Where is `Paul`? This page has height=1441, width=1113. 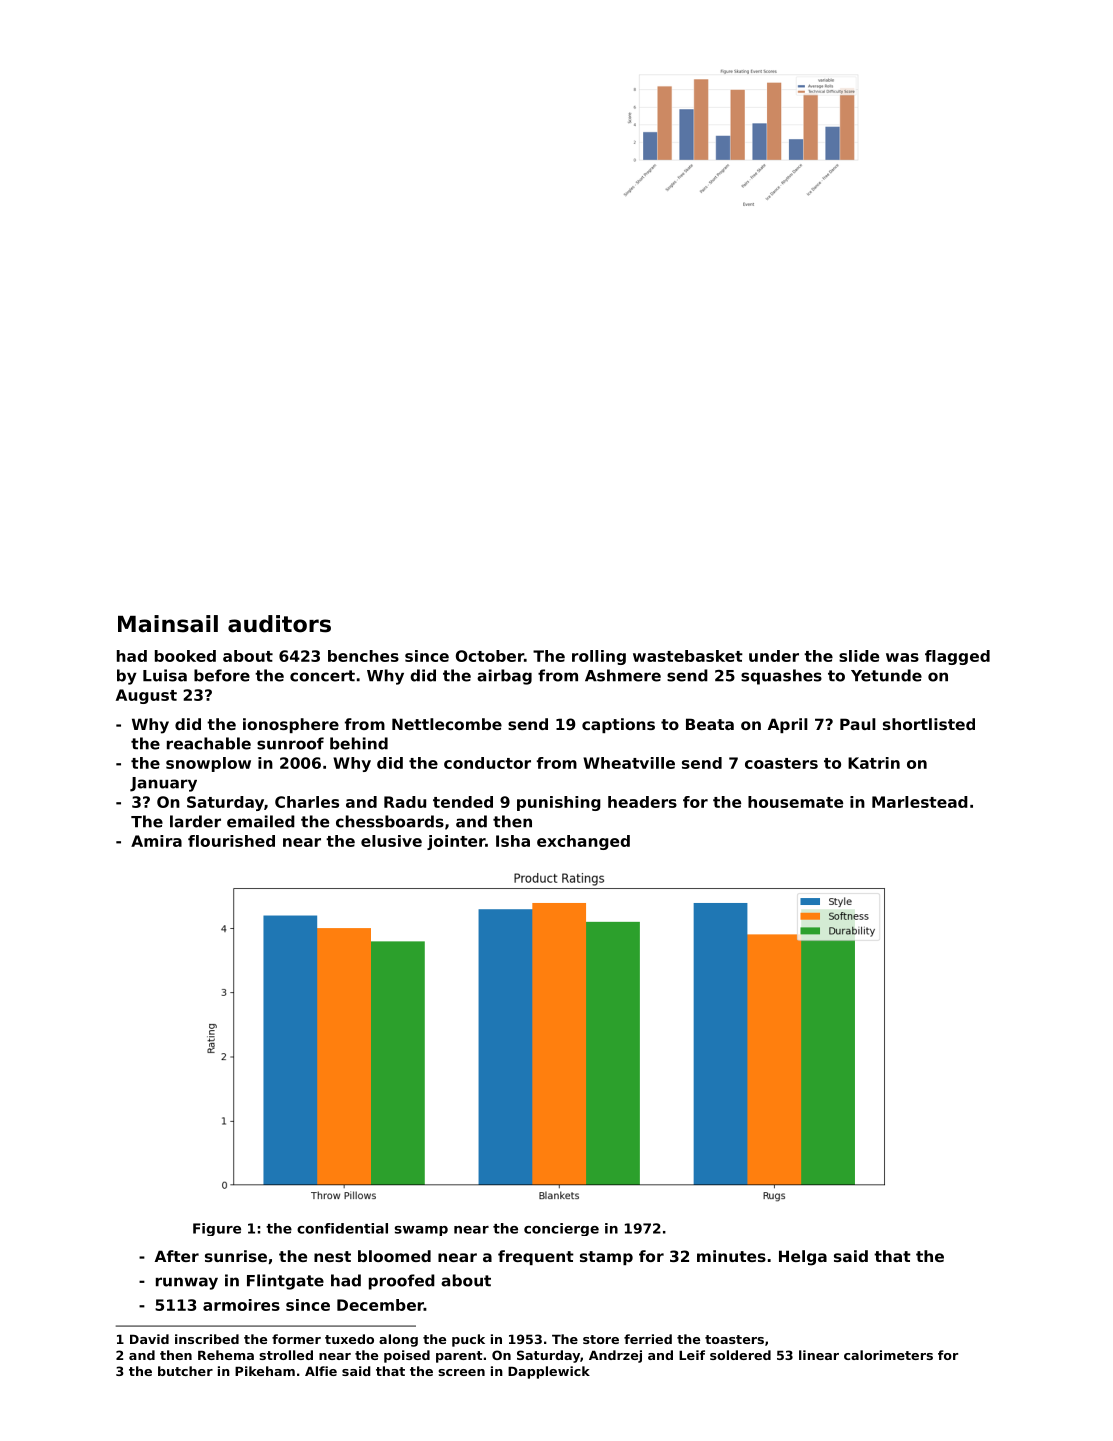
Paul is located at coordinates (858, 724).
